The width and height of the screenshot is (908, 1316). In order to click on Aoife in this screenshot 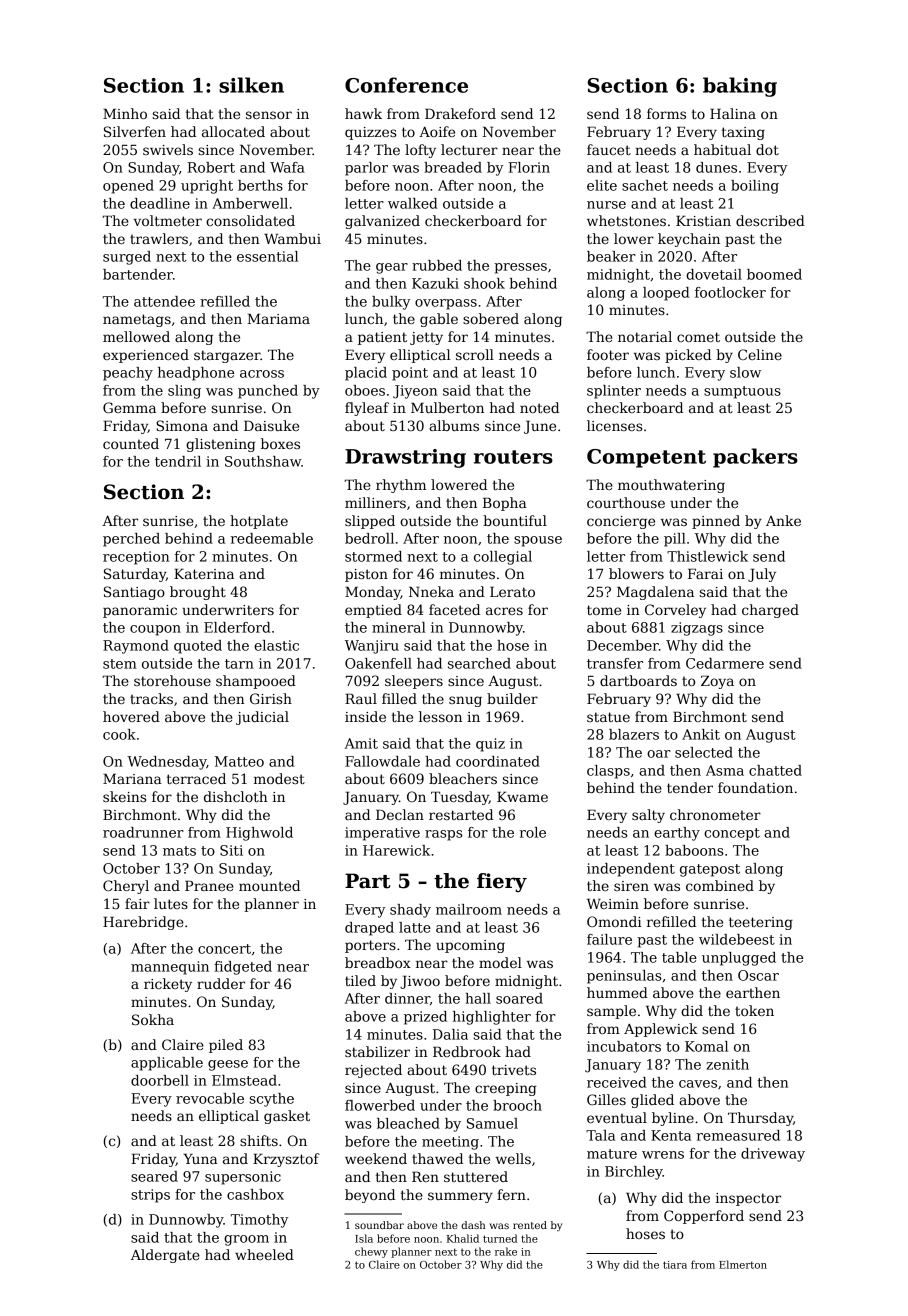, I will do `click(437, 131)`.
